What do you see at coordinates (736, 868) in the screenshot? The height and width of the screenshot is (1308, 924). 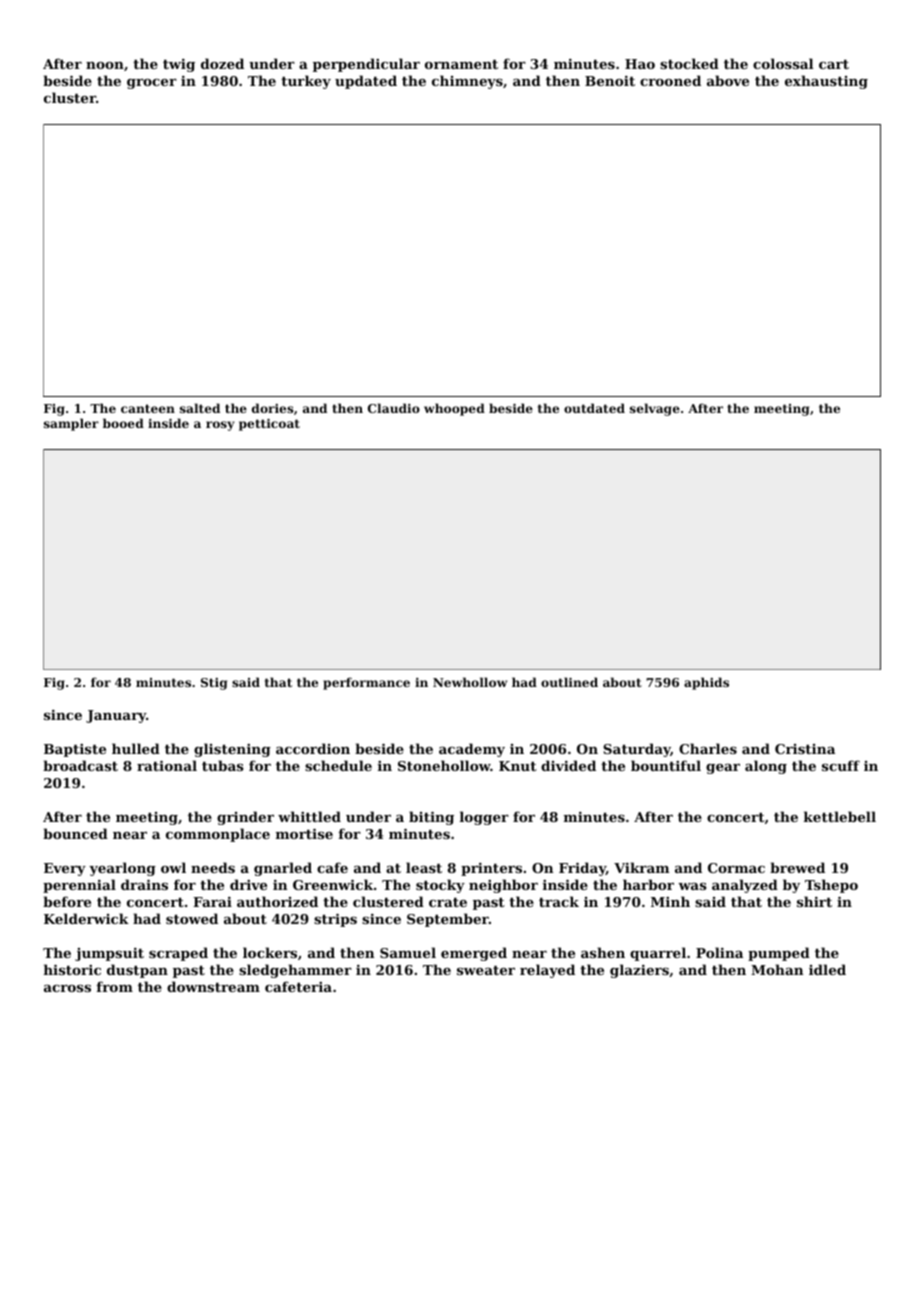 I see `Cormac` at bounding box center [736, 868].
